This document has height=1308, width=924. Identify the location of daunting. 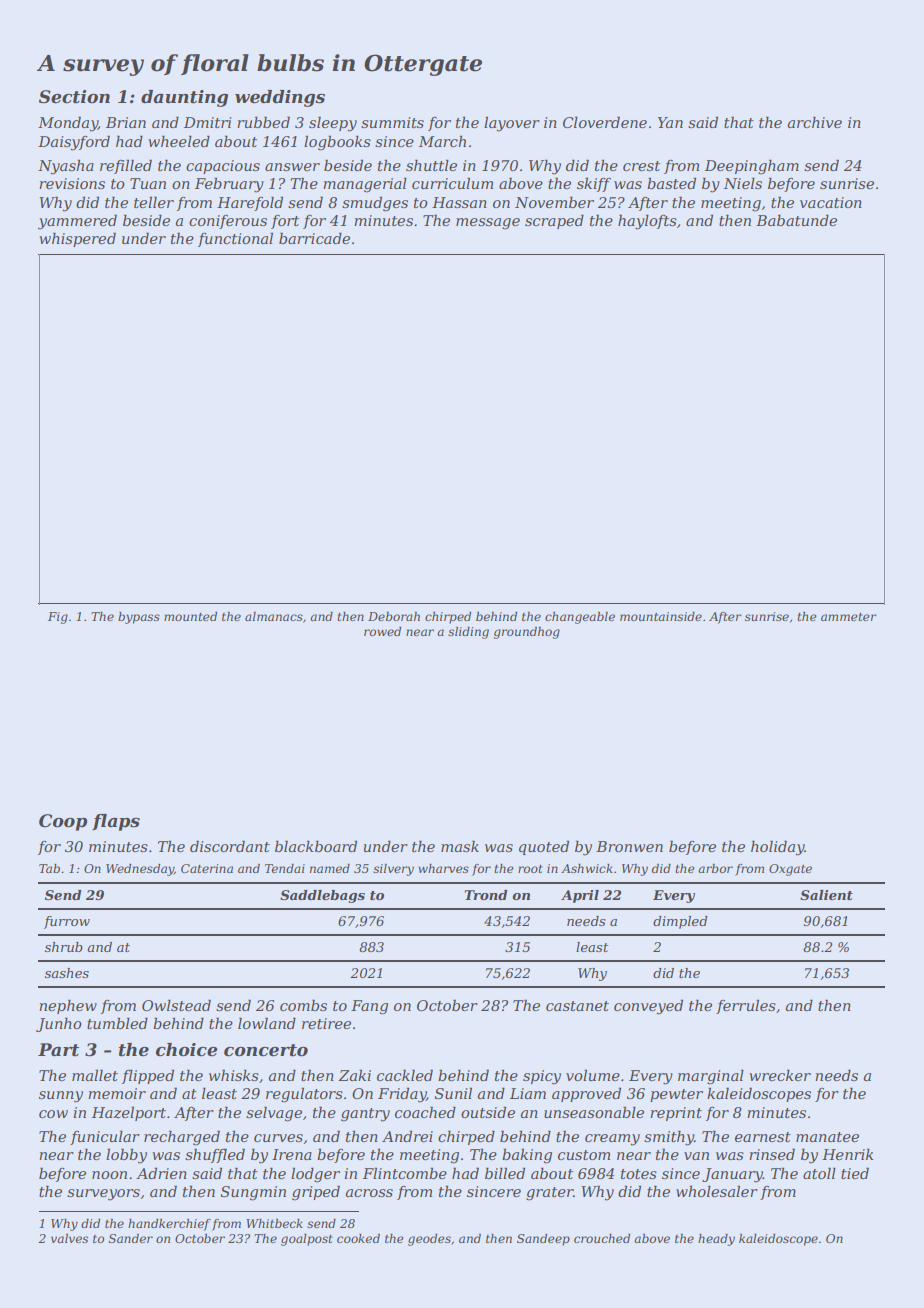
(184, 98).
